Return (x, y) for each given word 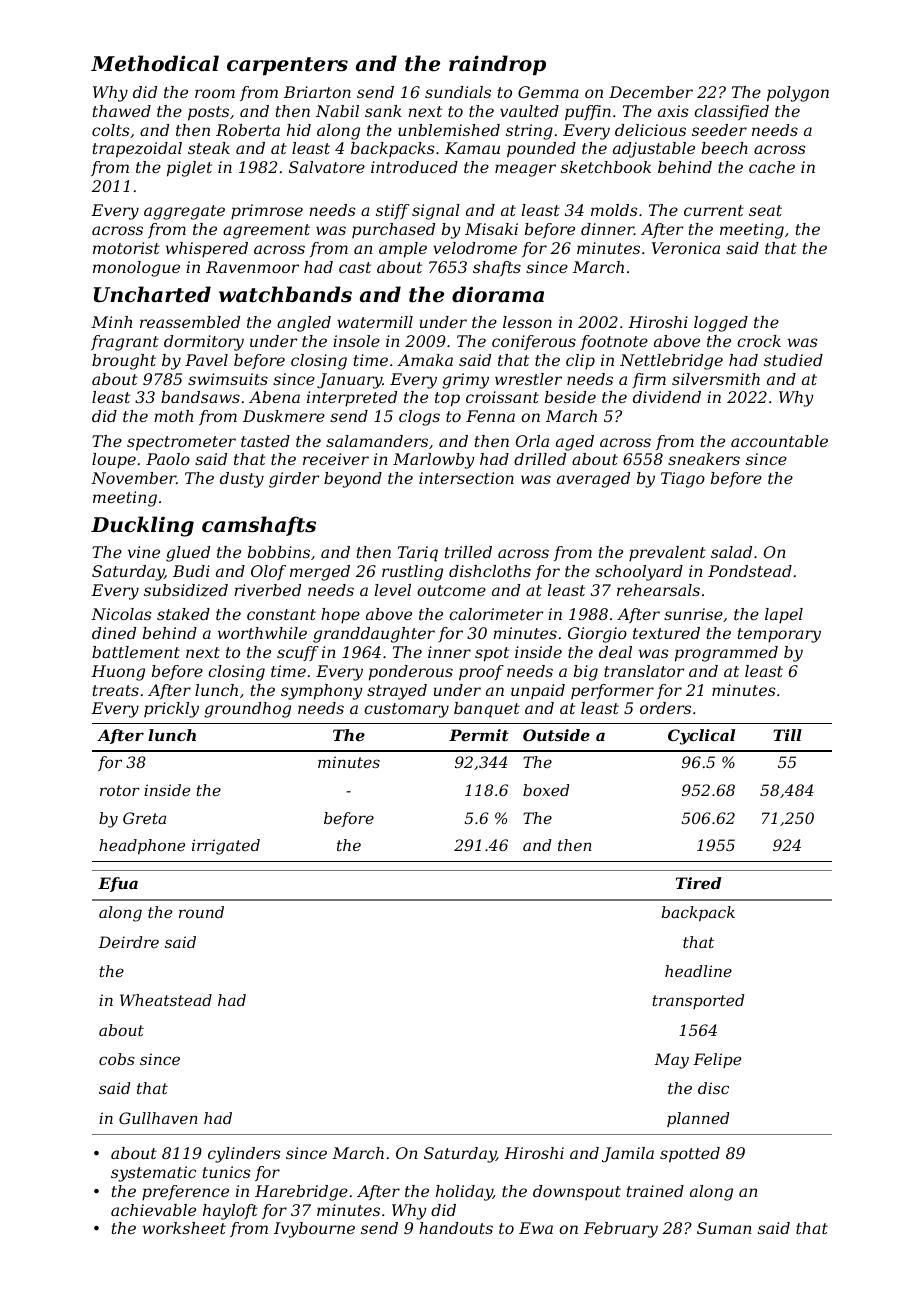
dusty (242, 480)
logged (721, 324)
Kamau (472, 148)
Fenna (490, 416)
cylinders (244, 1155)
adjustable (654, 150)
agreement (266, 231)
